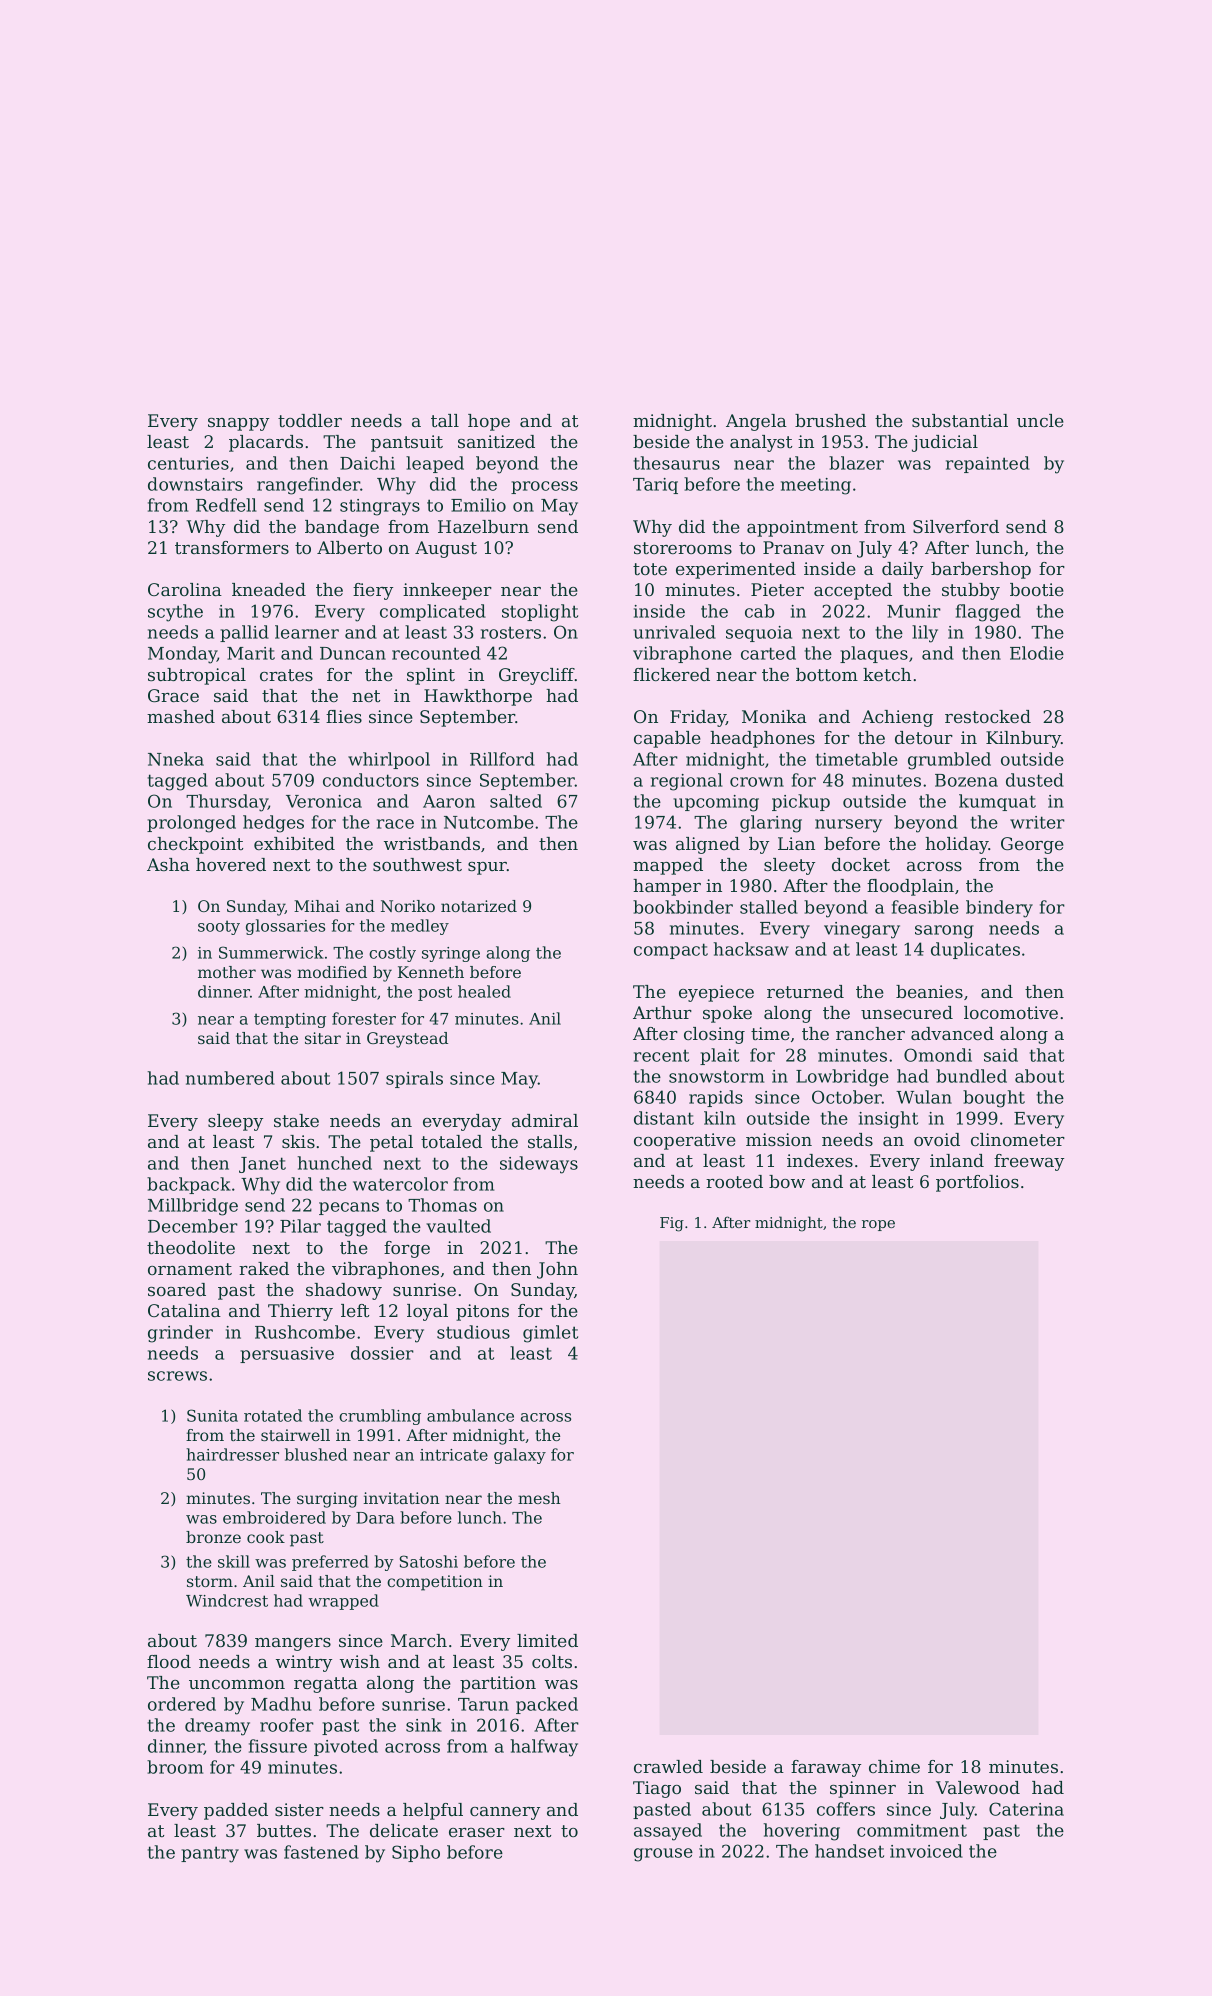 The width and height of the page is (1212, 1996). Describe the element at coordinates (537, 676) in the page. I see `Greycliff` at that location.
